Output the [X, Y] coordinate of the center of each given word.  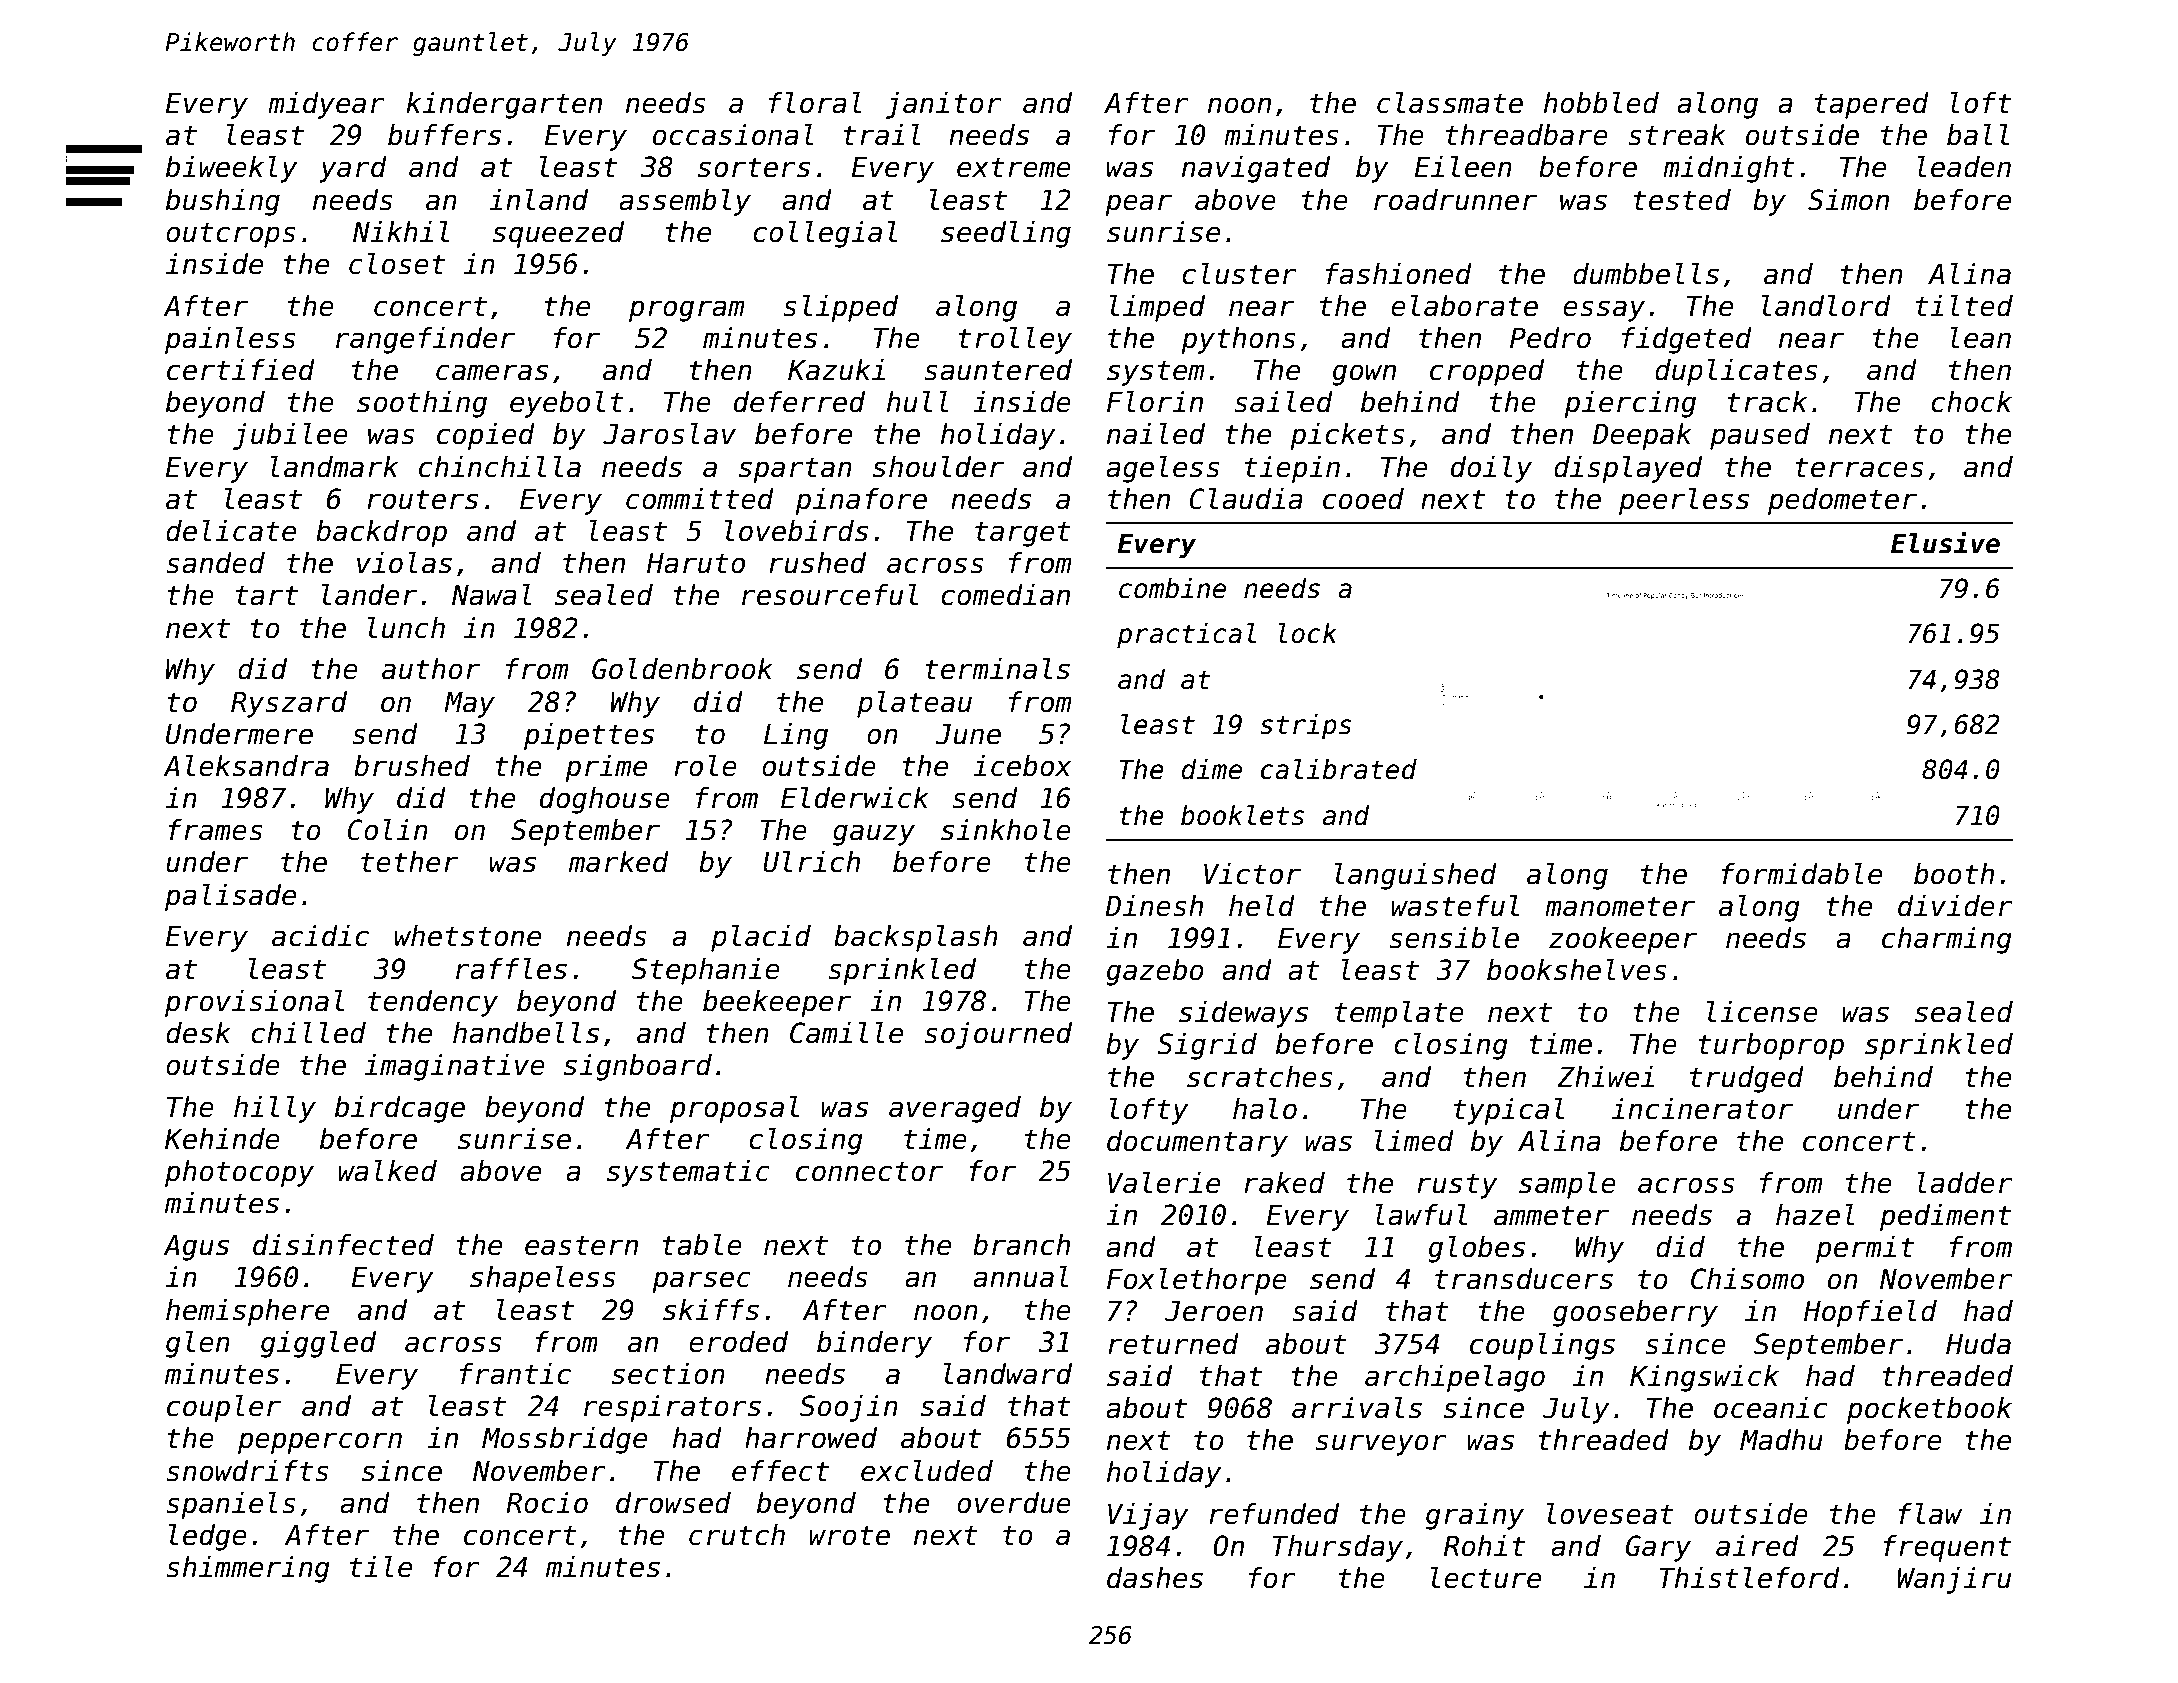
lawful [1421, 1215]
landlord [1826, 306]
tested [1682, 200]
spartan [795, 470]
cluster [1239, 274]
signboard [638, 1067]
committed [700, 499]
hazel [1815, 1215]
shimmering [248, 1569]
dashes [1155, 1578]
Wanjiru [1954, 1580]
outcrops [231, 235]
